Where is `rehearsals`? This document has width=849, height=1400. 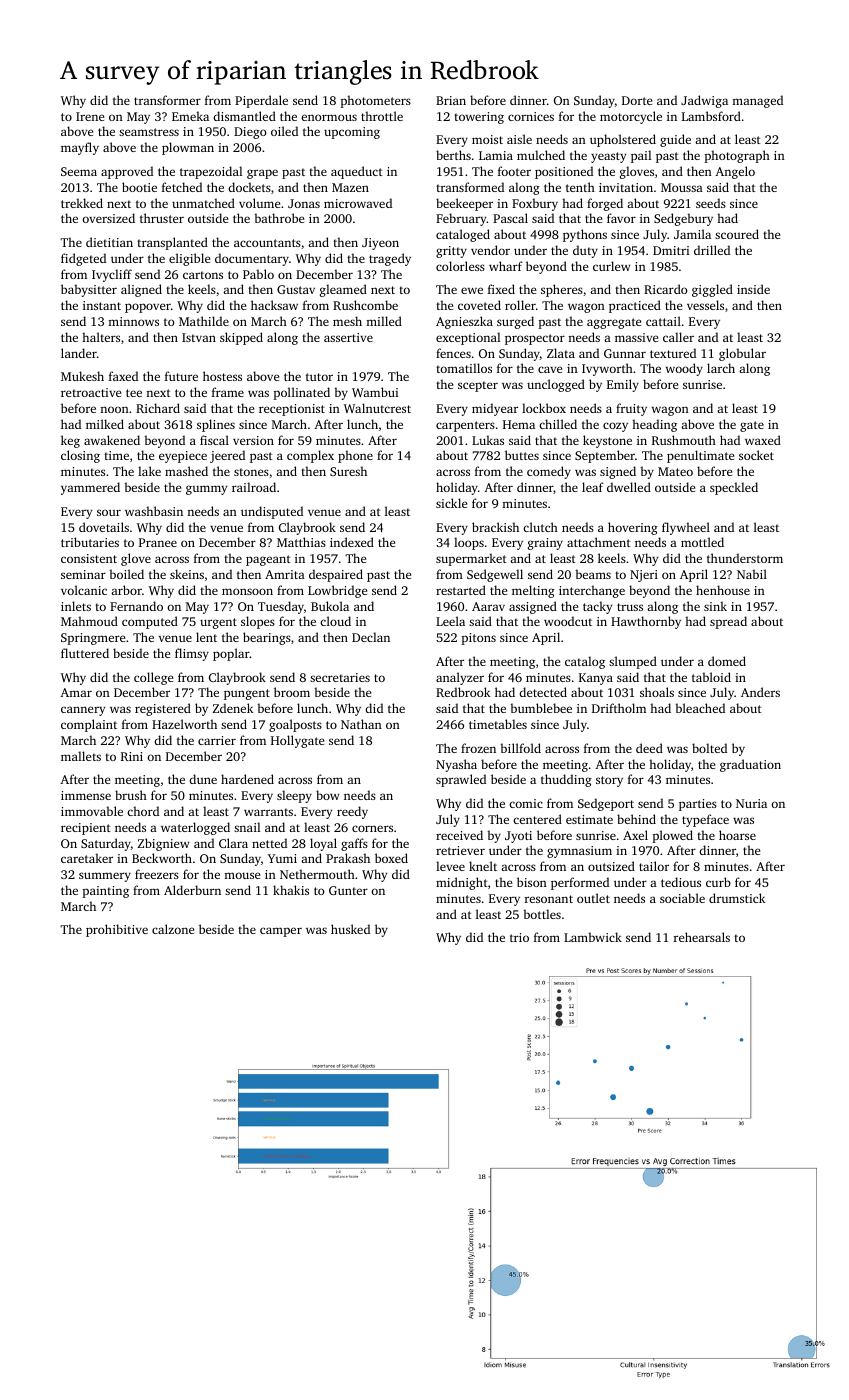
rehearsals is located at coordinates (702, 937).
